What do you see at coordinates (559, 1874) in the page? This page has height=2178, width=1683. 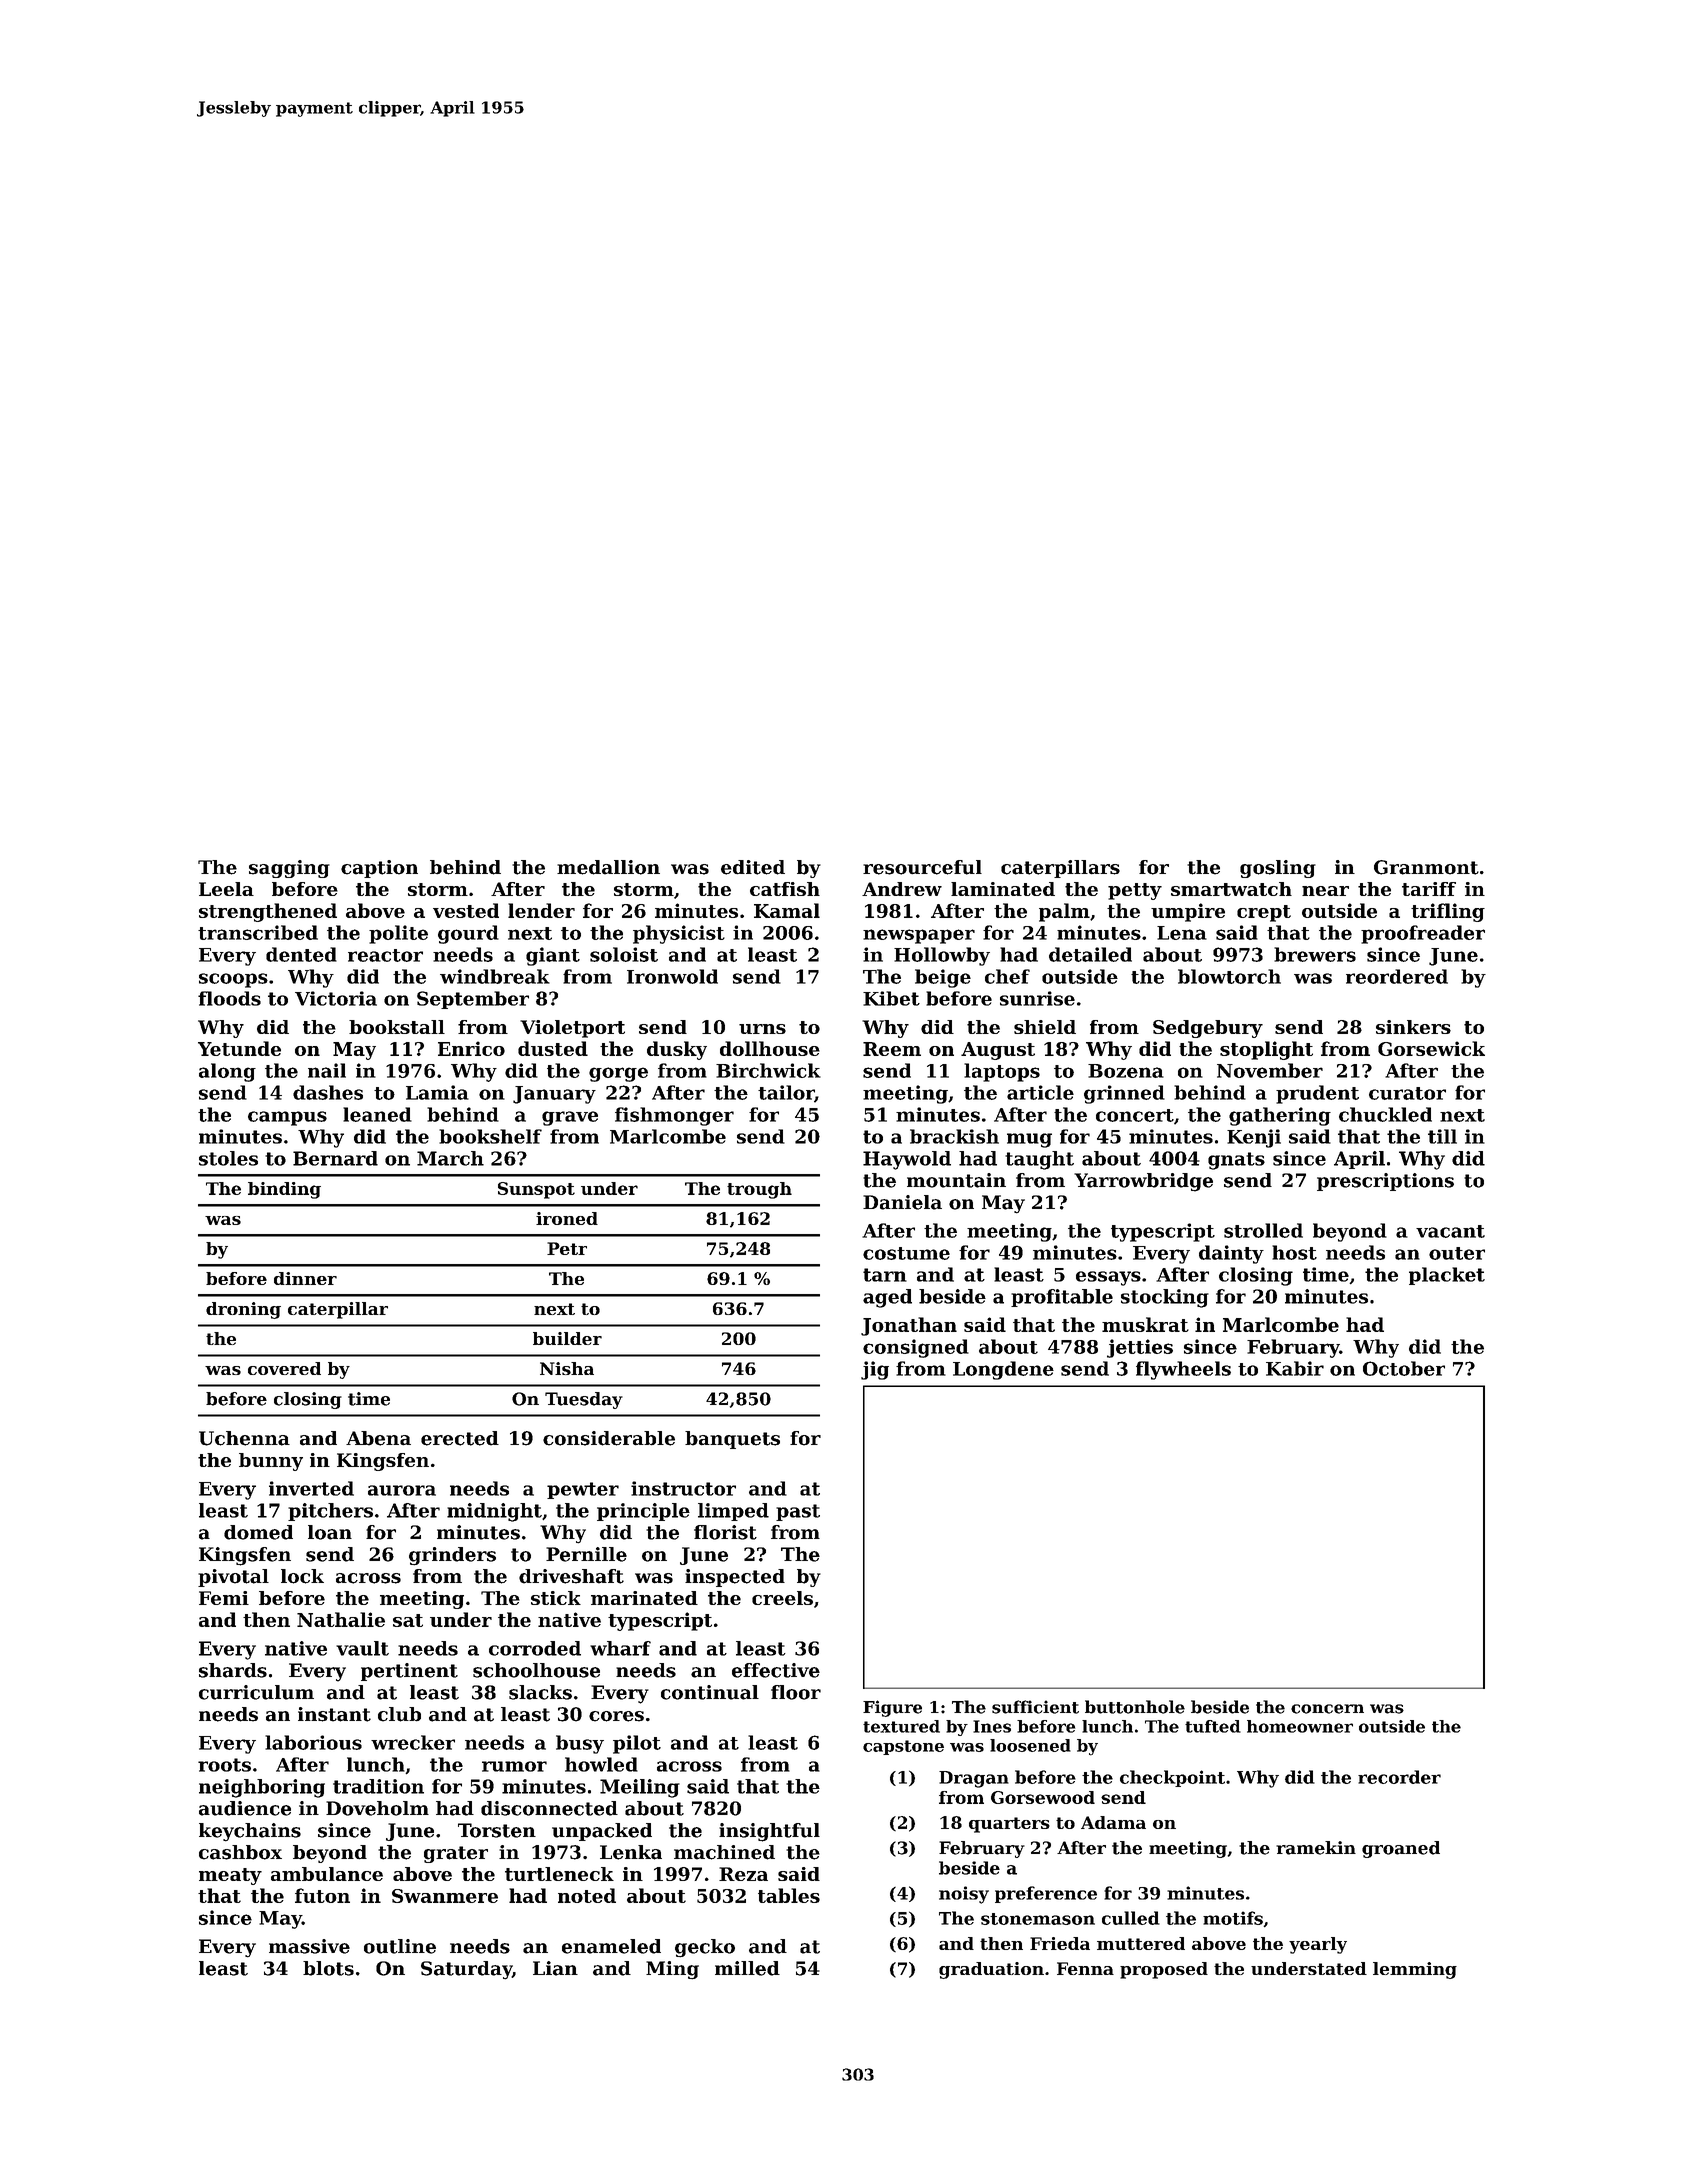 I see `turtleneck` at bounding box center [559, 1874].
